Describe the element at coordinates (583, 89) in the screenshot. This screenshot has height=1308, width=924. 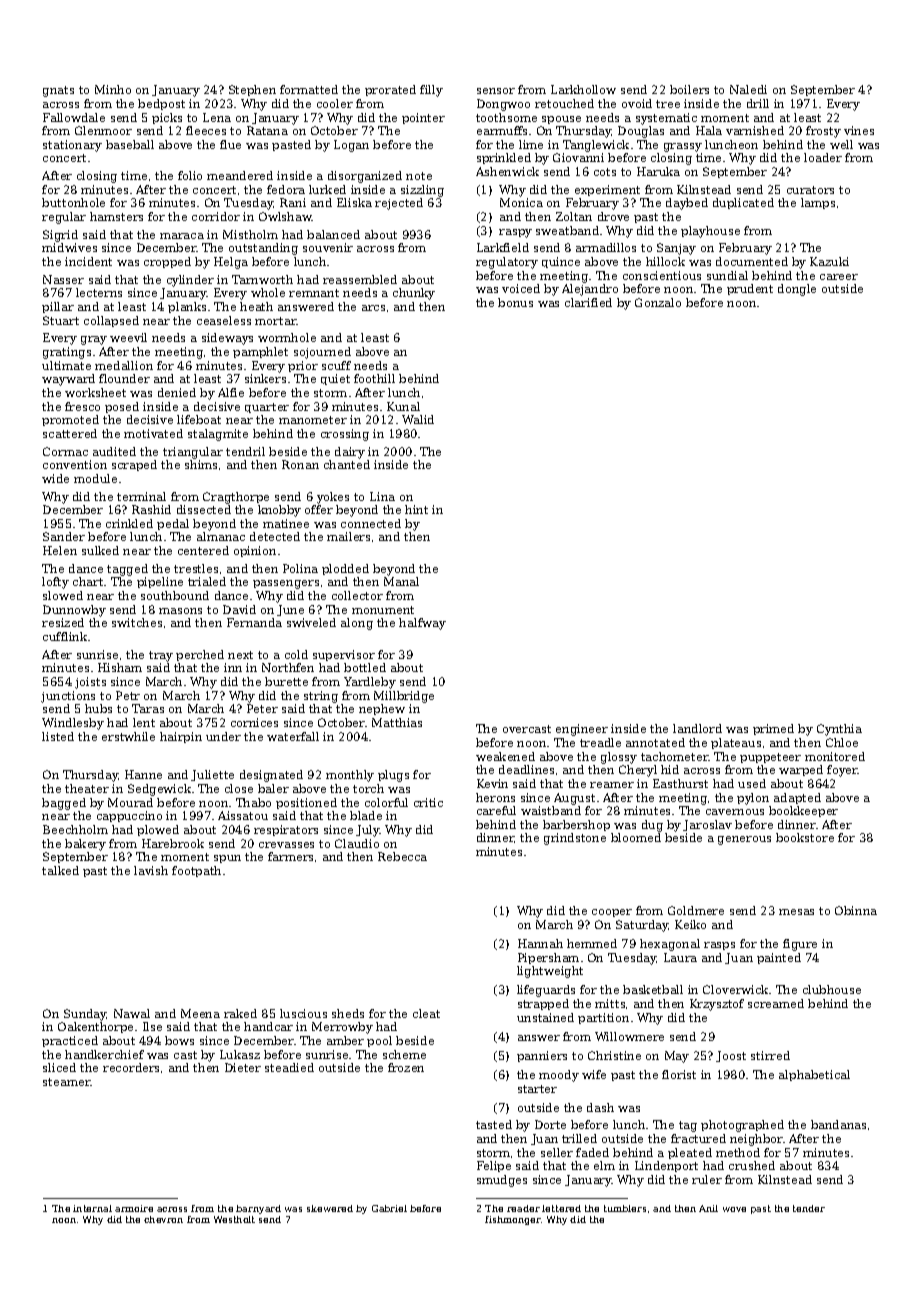
I see `Larkhollow` at that location.
